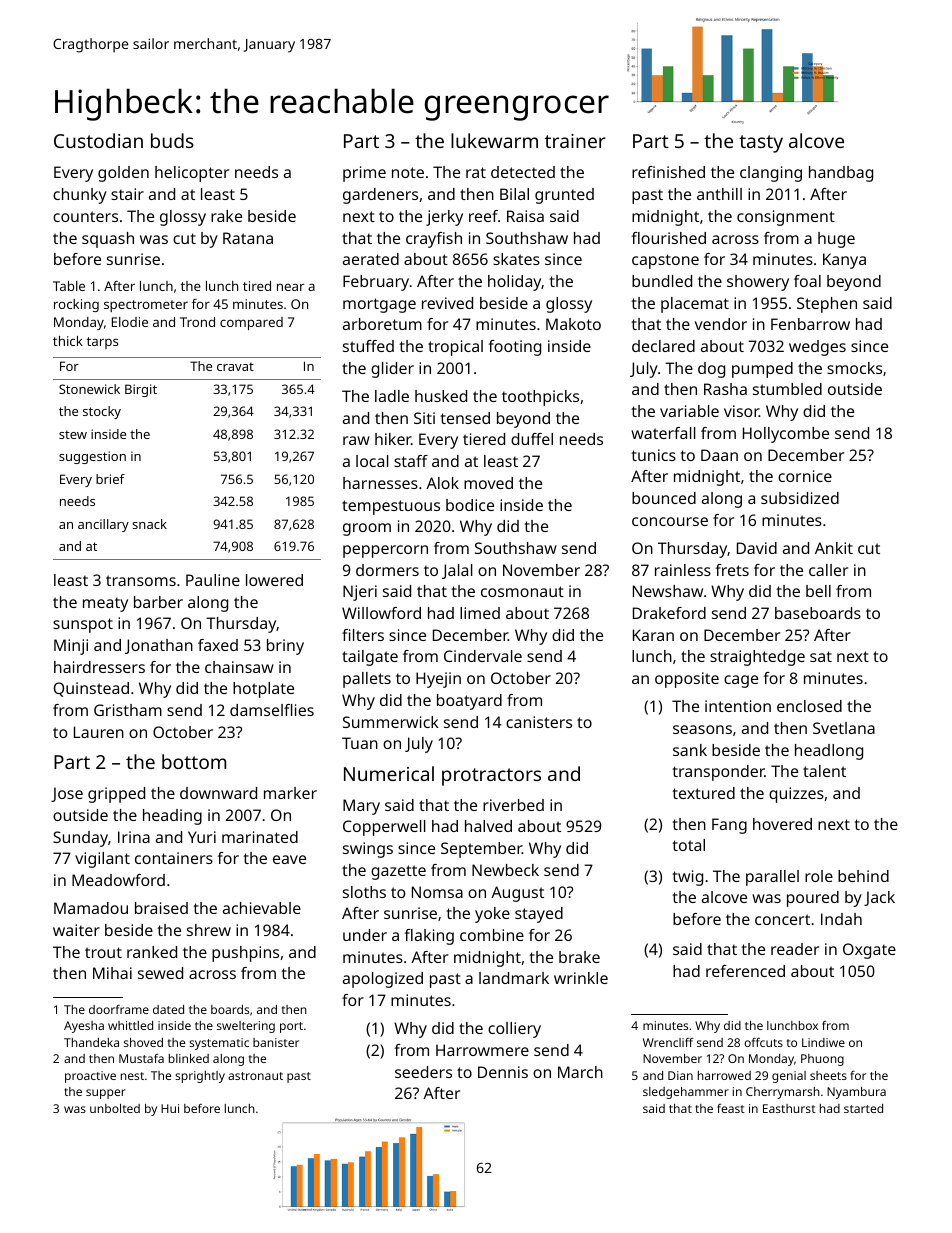  I want to click on bottom, so click(194, 761).
